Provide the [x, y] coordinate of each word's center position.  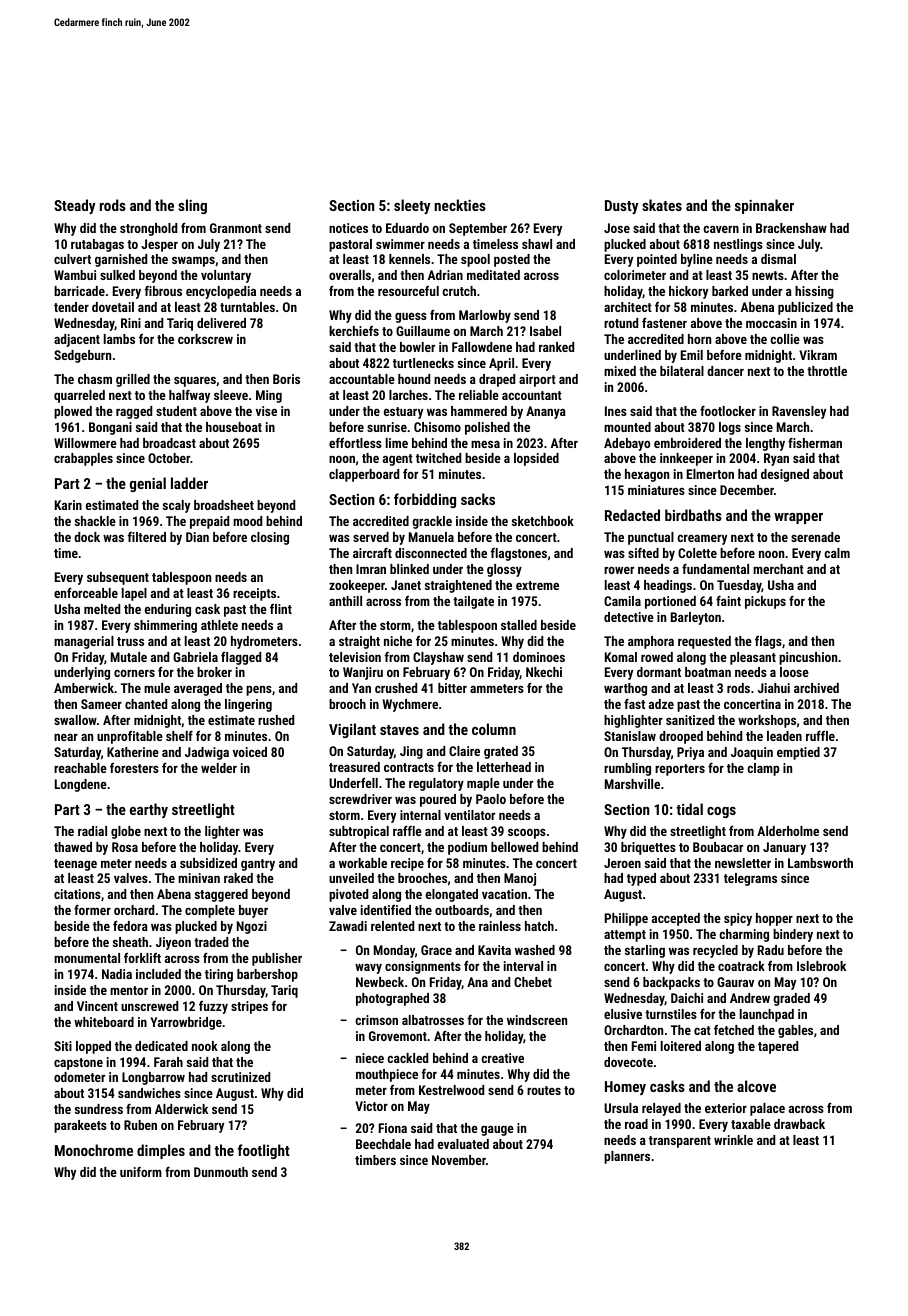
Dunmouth [221, 1172]
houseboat [234, 427]
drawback [799, 1124]
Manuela [431, 537]
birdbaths [693, 515]
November [459, 1160]
